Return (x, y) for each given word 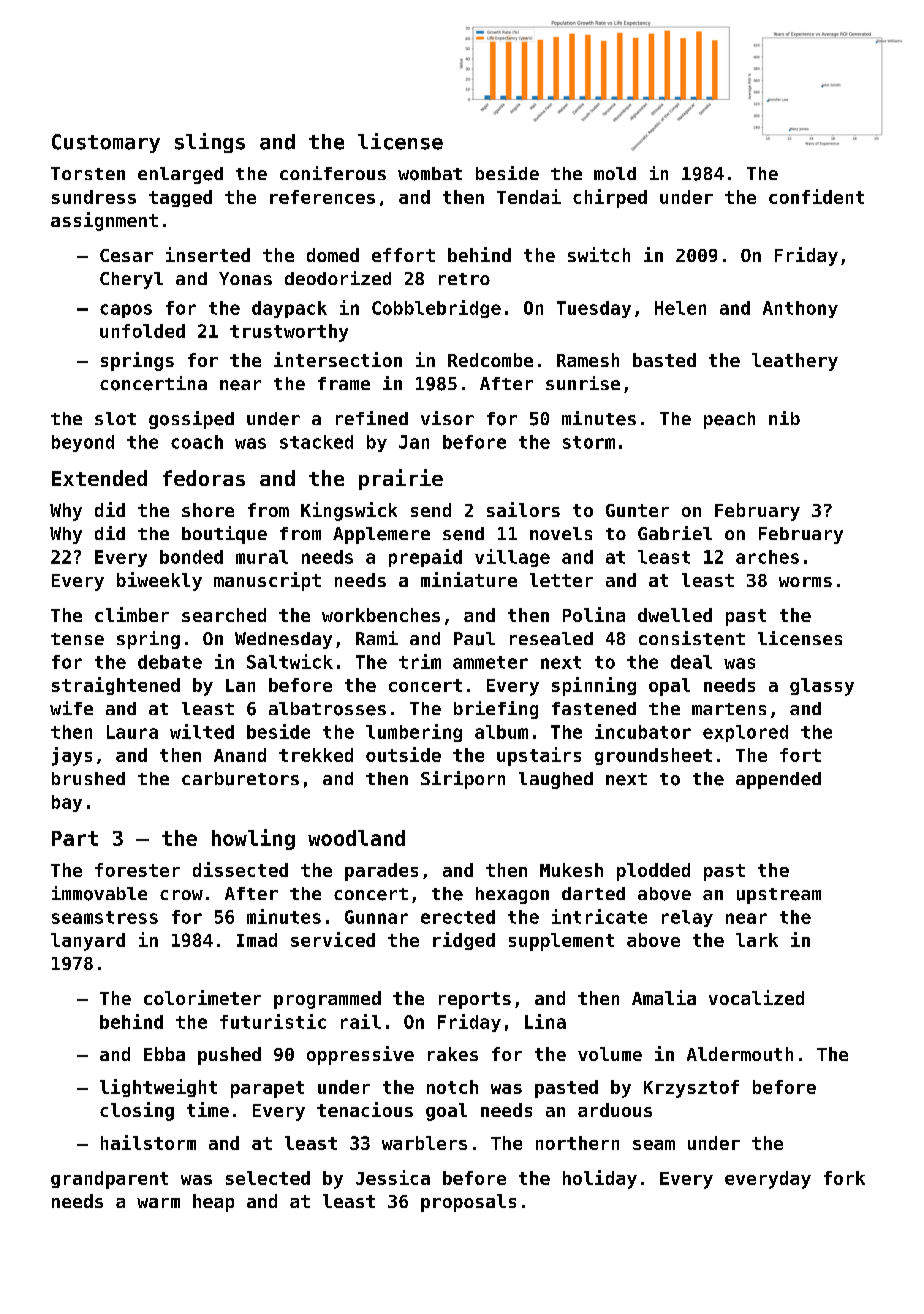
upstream (779, 896)
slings (210, 143)
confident (816, 196)
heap (213, 1203)
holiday (600, 1179)
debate (170, 662)
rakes (453, 1054)
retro (464, 279)
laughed (556, 780)
